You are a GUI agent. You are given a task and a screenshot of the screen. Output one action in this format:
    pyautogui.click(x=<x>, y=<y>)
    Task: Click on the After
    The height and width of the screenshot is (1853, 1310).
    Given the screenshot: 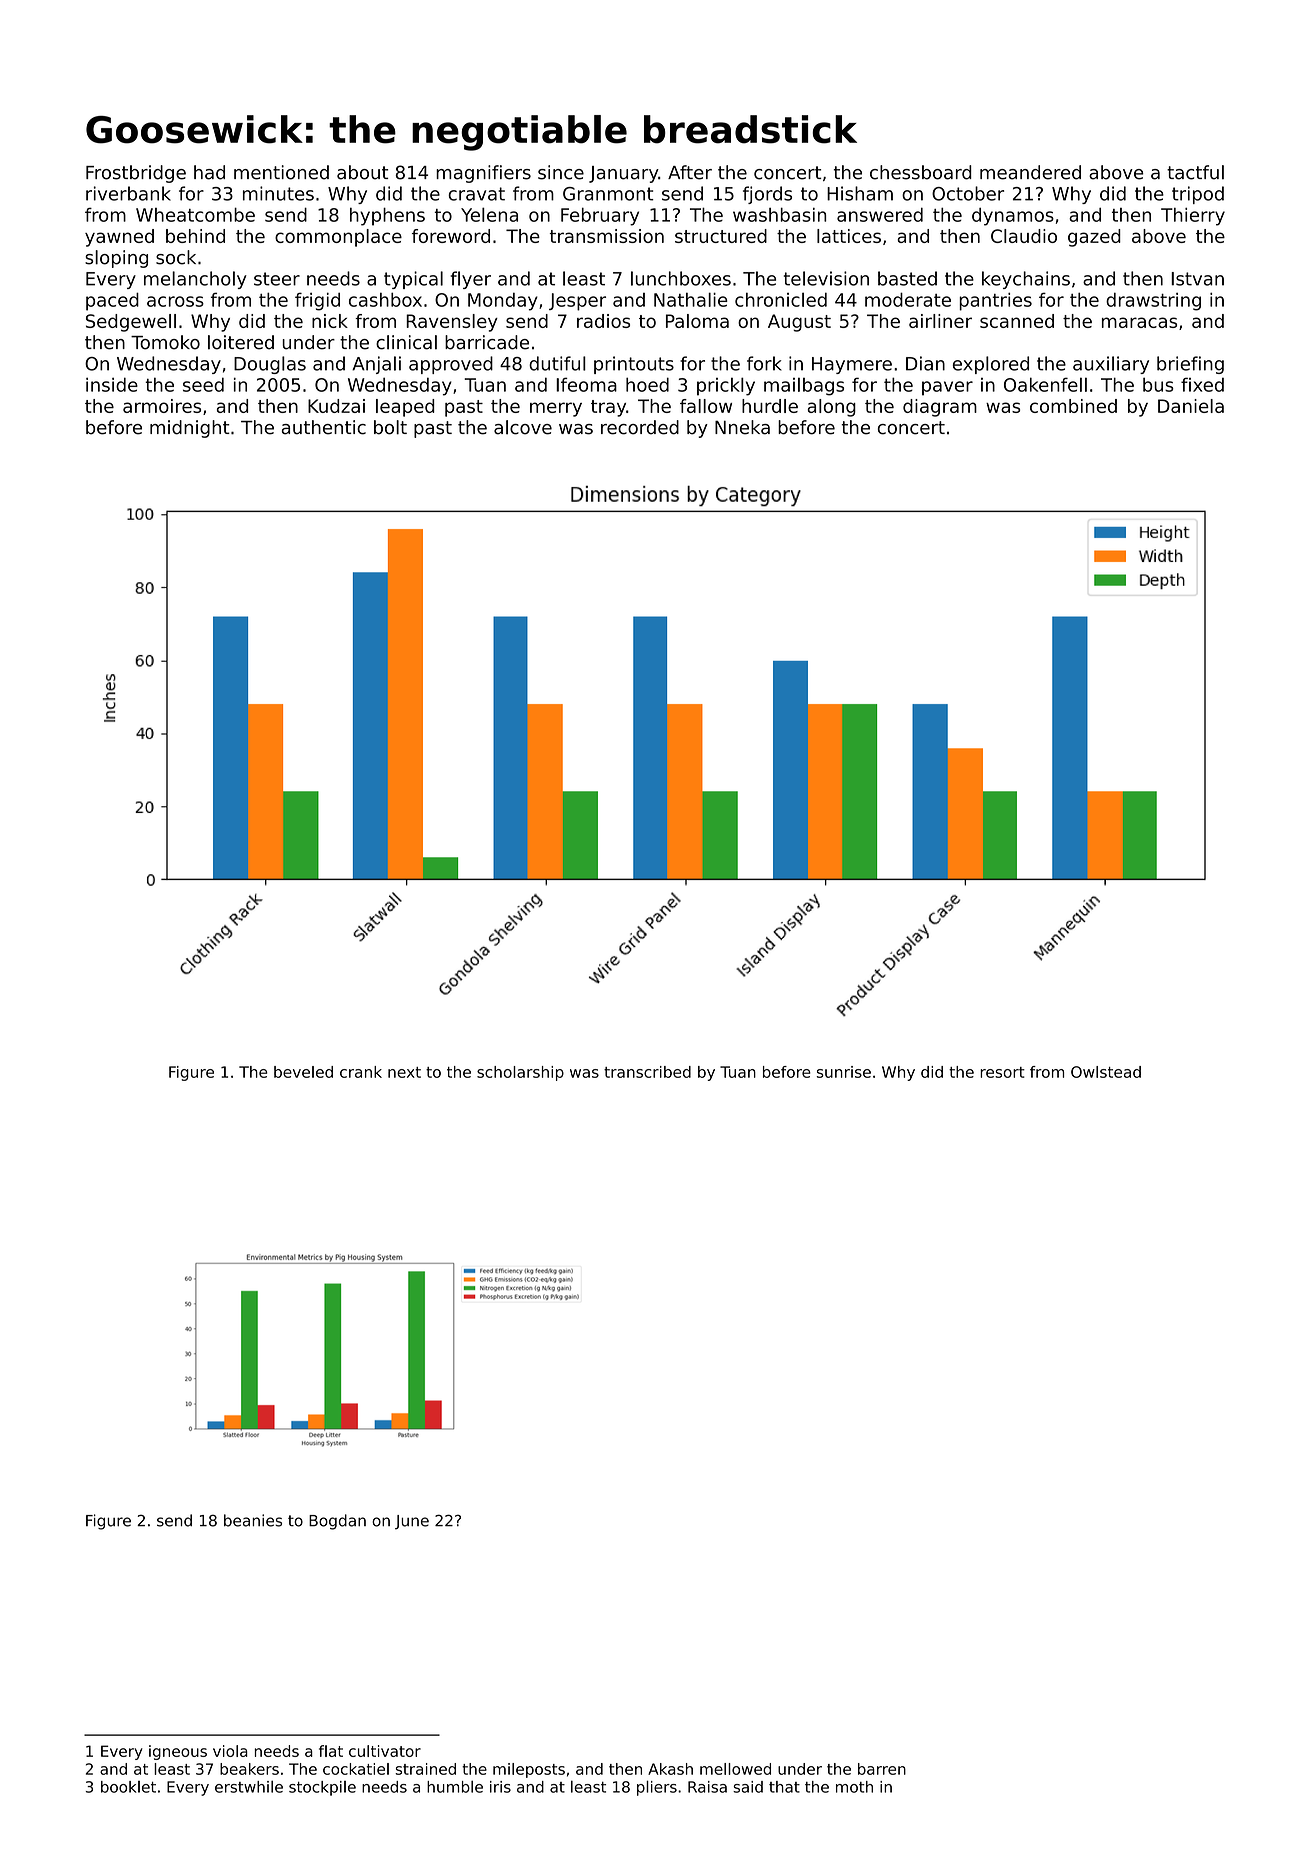 What is the action you would take?
    pyautogui.click(x=690, y=172)
